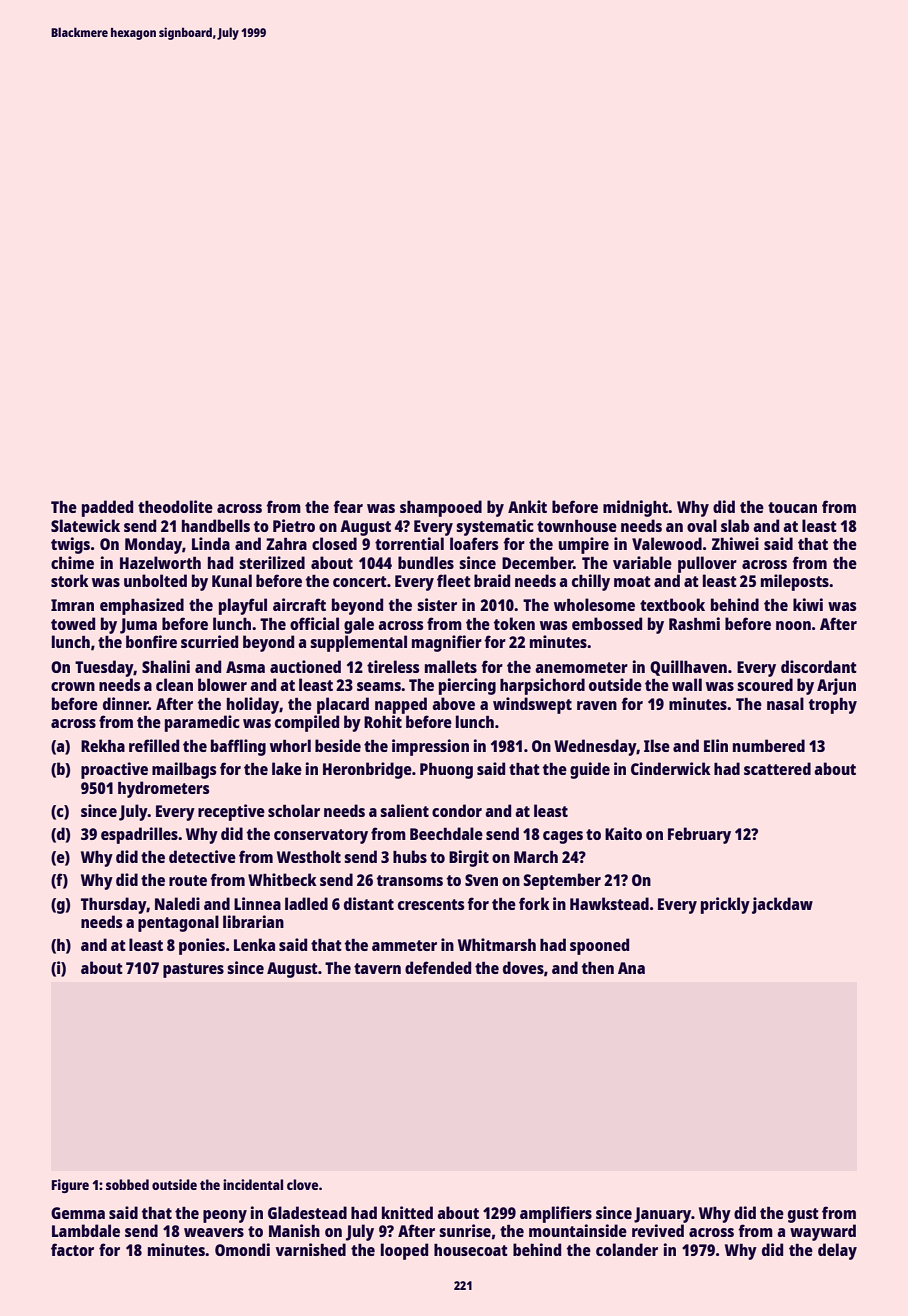  I want to click on incidental, so click(253, 1184).
